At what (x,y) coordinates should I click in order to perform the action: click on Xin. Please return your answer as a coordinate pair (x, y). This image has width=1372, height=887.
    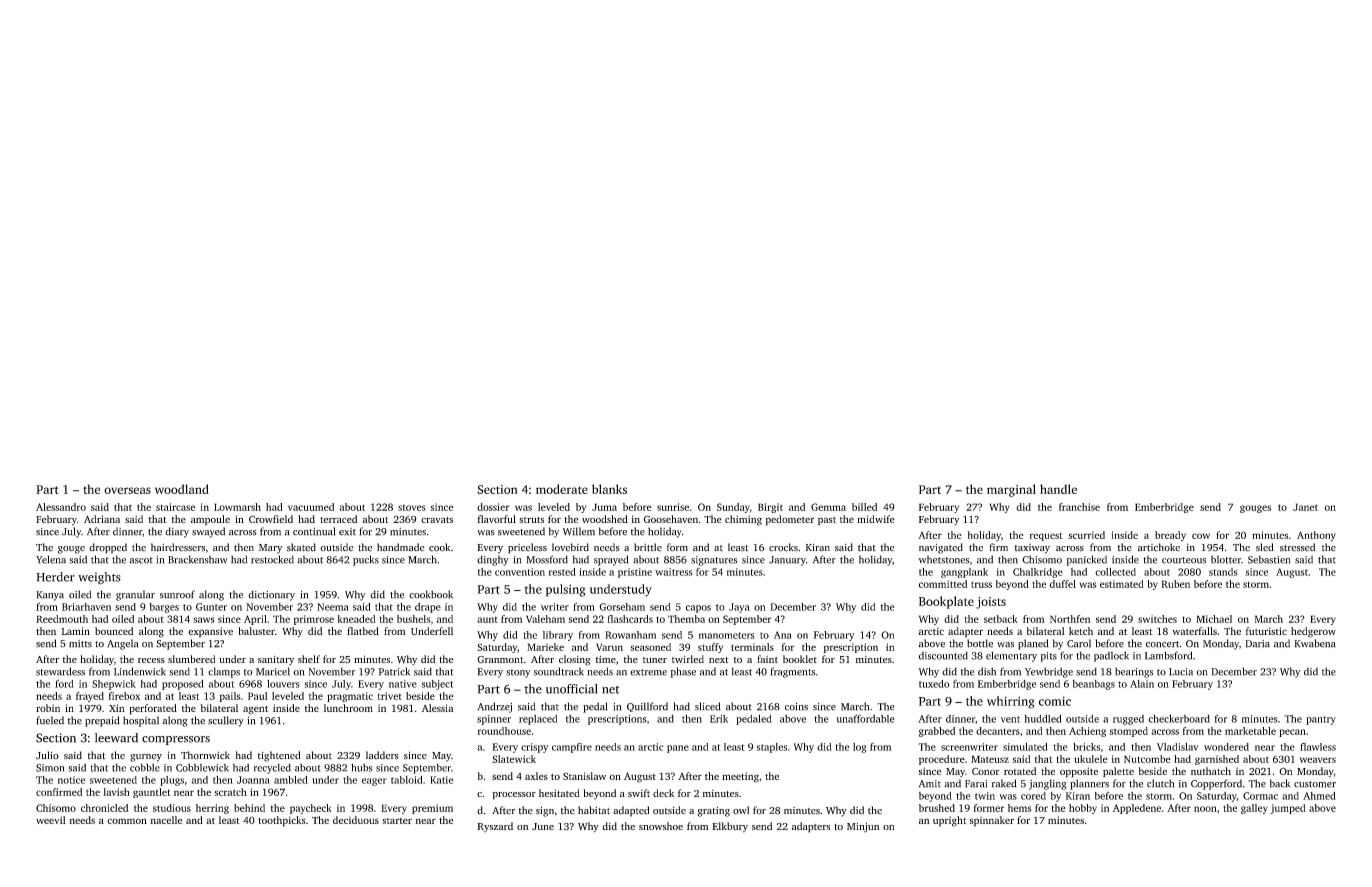
    Looking at the image, I should click on (117, 708).
